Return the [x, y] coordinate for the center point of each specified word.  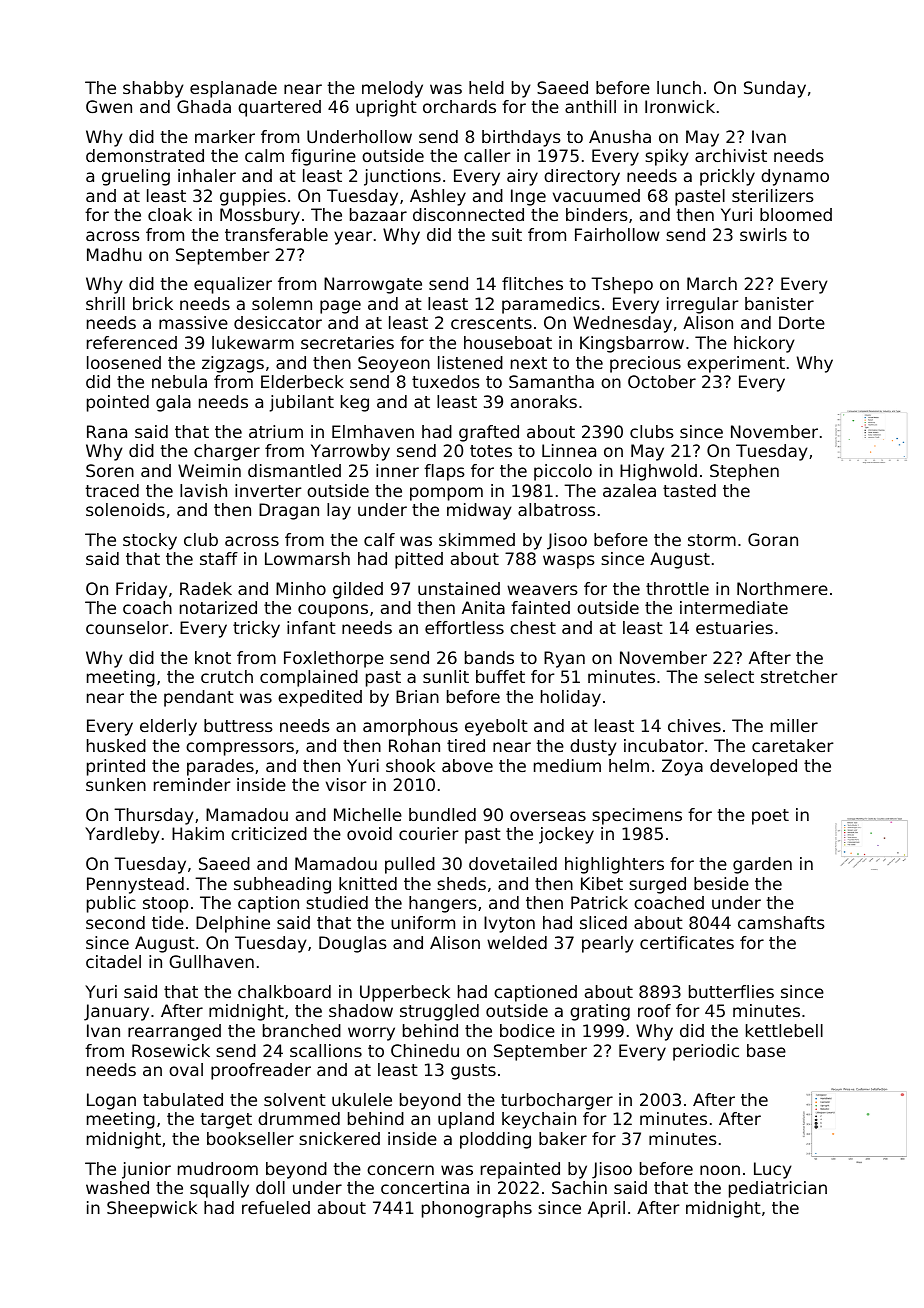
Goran [773, 539]
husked [116, 745]
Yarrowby [350, 452]
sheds [461, 883]
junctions [402, 177]
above [467, 765]
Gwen [109, 106]
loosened [124, 362]
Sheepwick [152, 1209]
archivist [731, 155]
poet [770, 817]
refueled [276, 1207]
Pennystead [135, 885]
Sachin [579, 1187]
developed [753, 767]
